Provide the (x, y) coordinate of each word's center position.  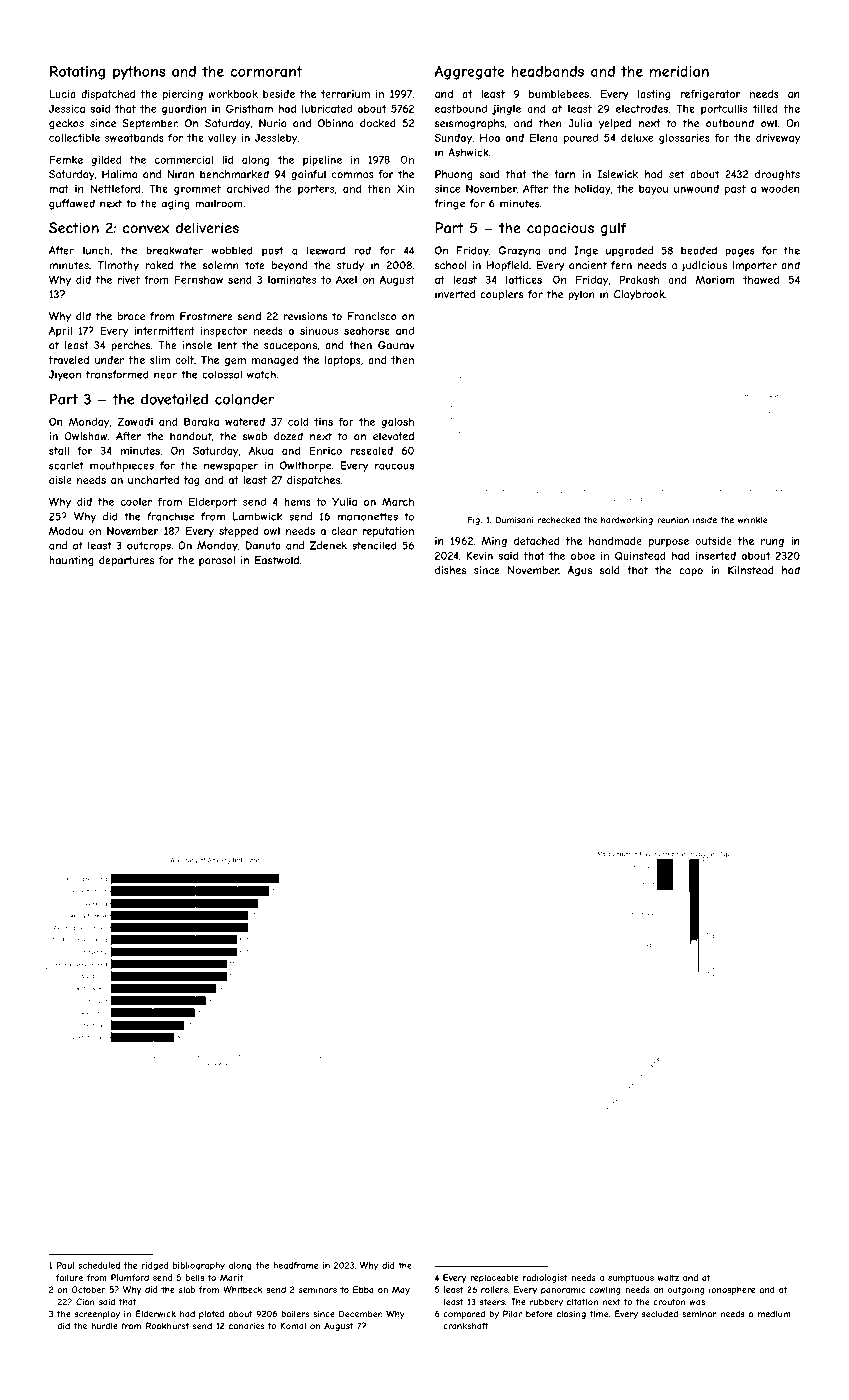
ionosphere (732, 1290)
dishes (450, 570)
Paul (65, 1265)
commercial (184, 160)
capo (691, 572)
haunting (71, 561)
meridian (679, 71)
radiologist (545, 1278)
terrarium (345, 94)
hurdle (104, 1326)
